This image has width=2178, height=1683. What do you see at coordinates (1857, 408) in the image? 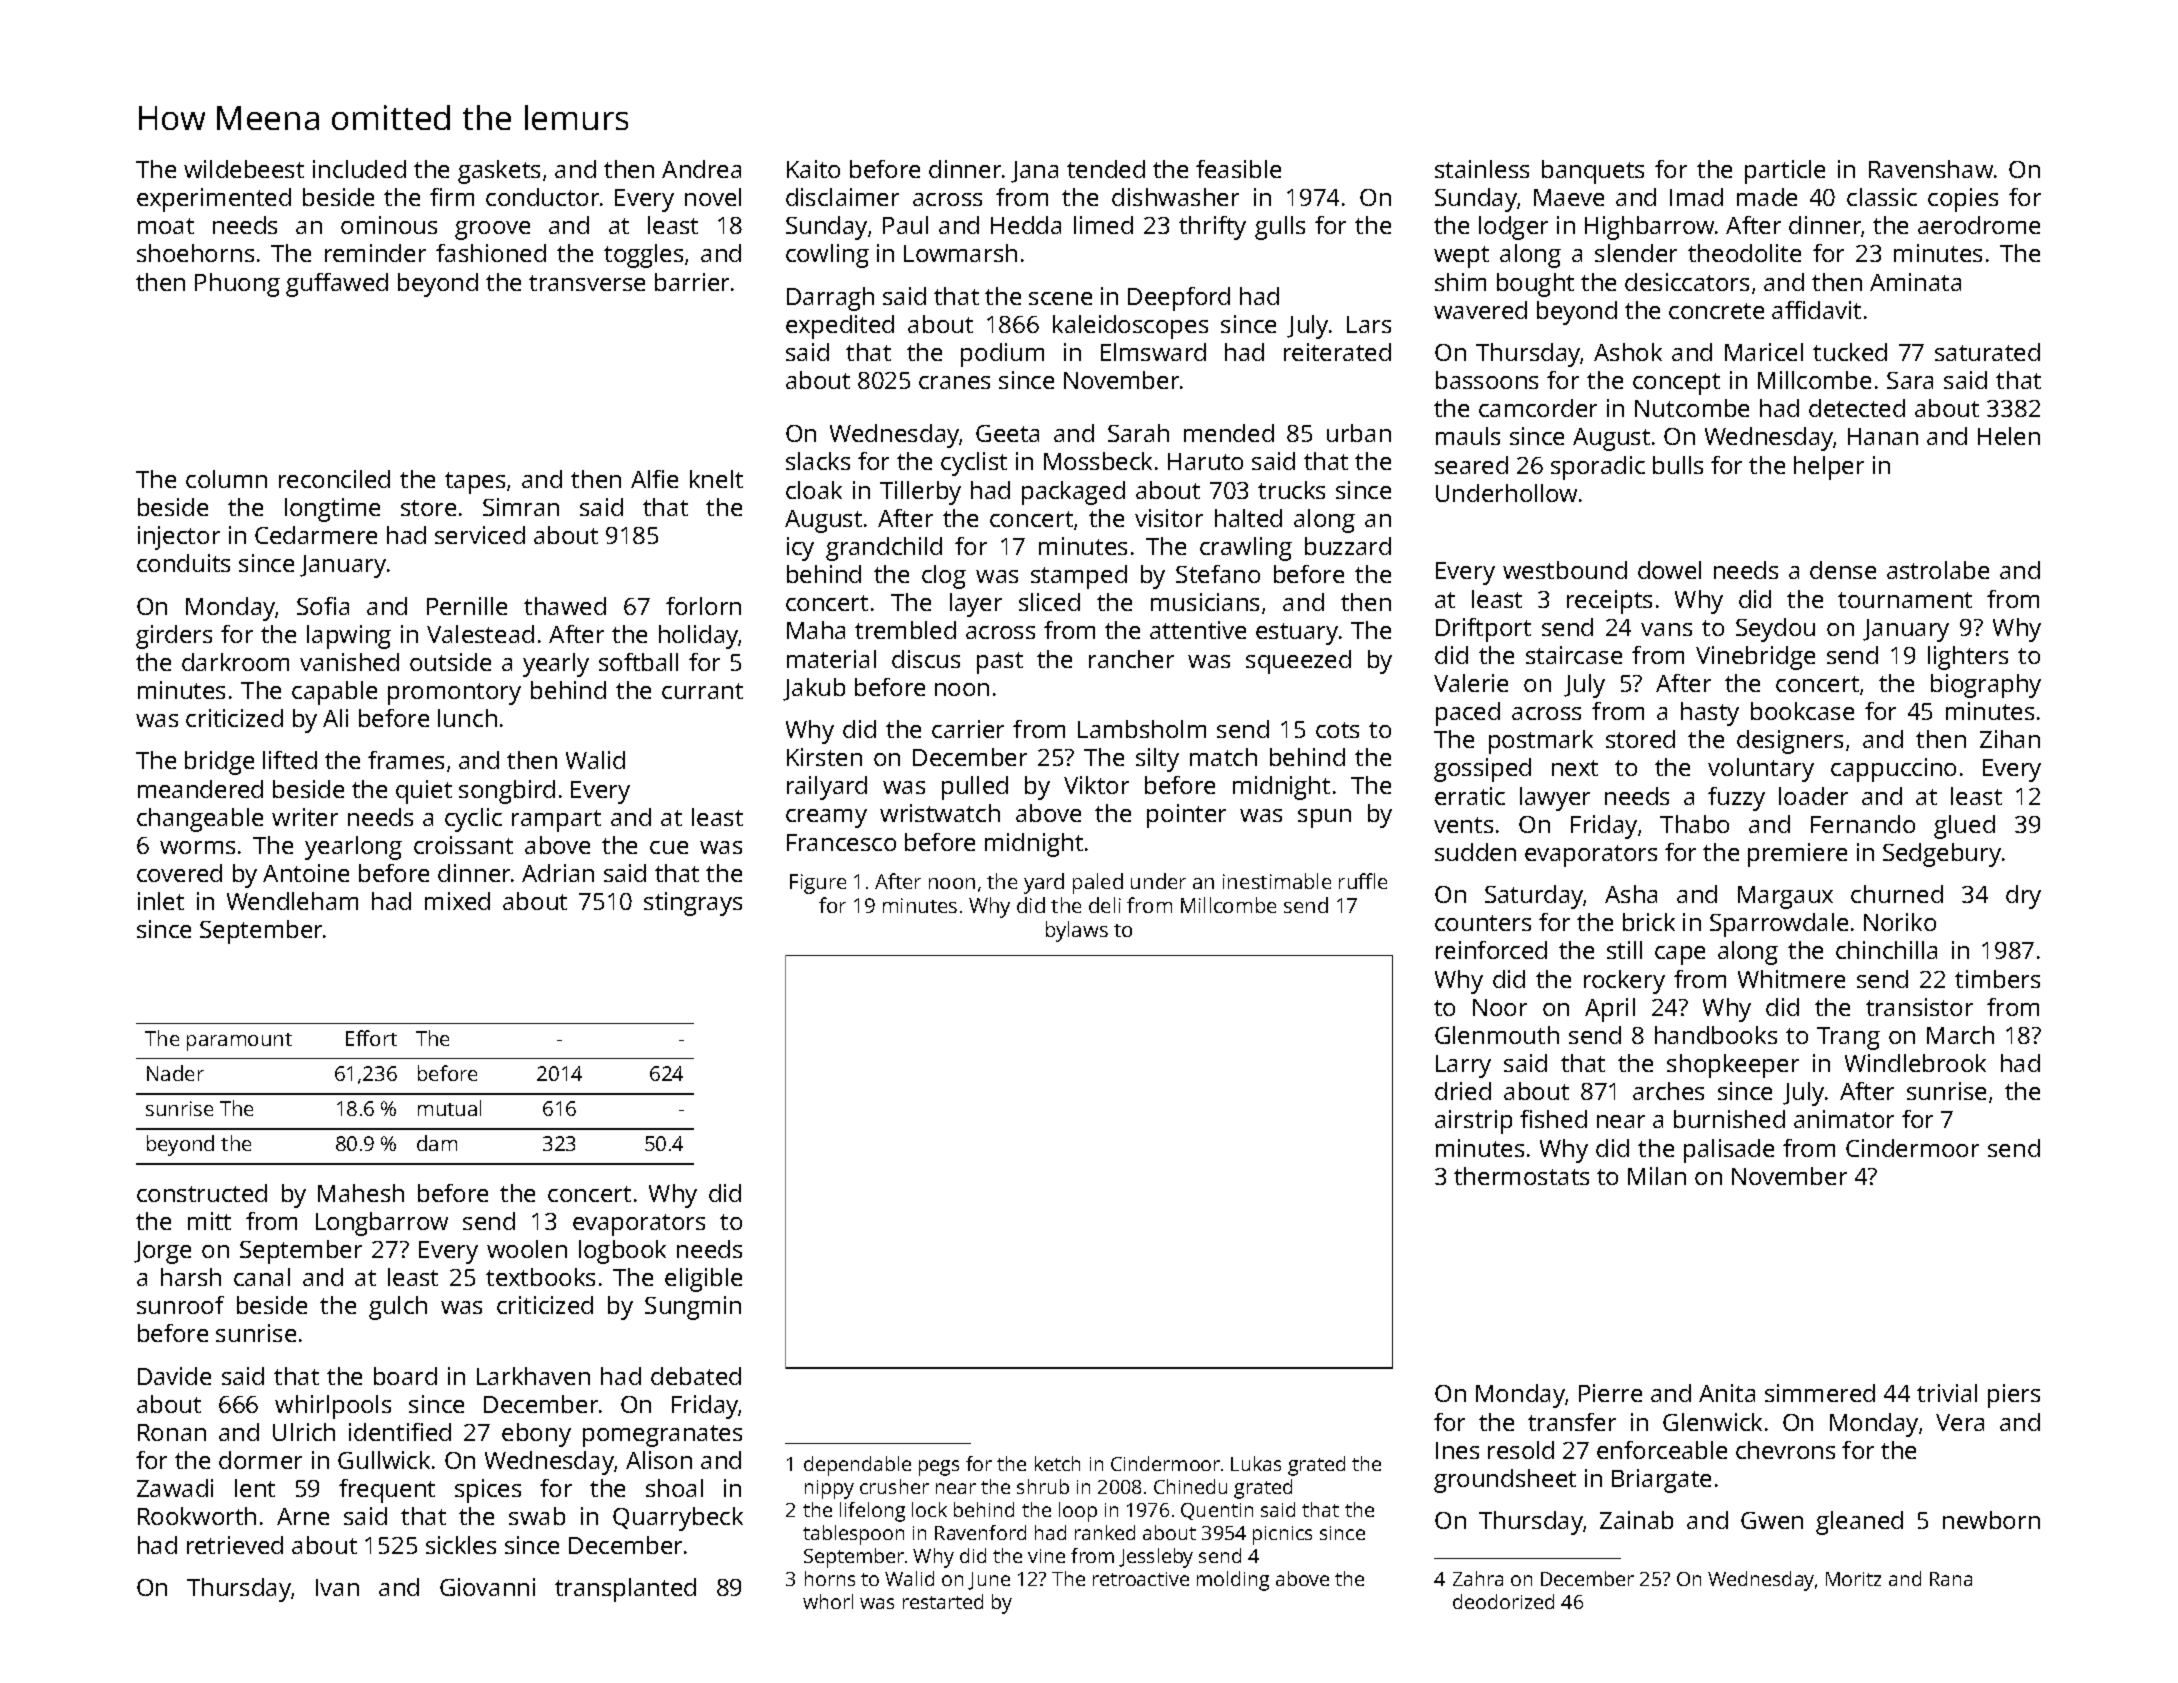
I see `detected` at bounding box center [1857, 408].
